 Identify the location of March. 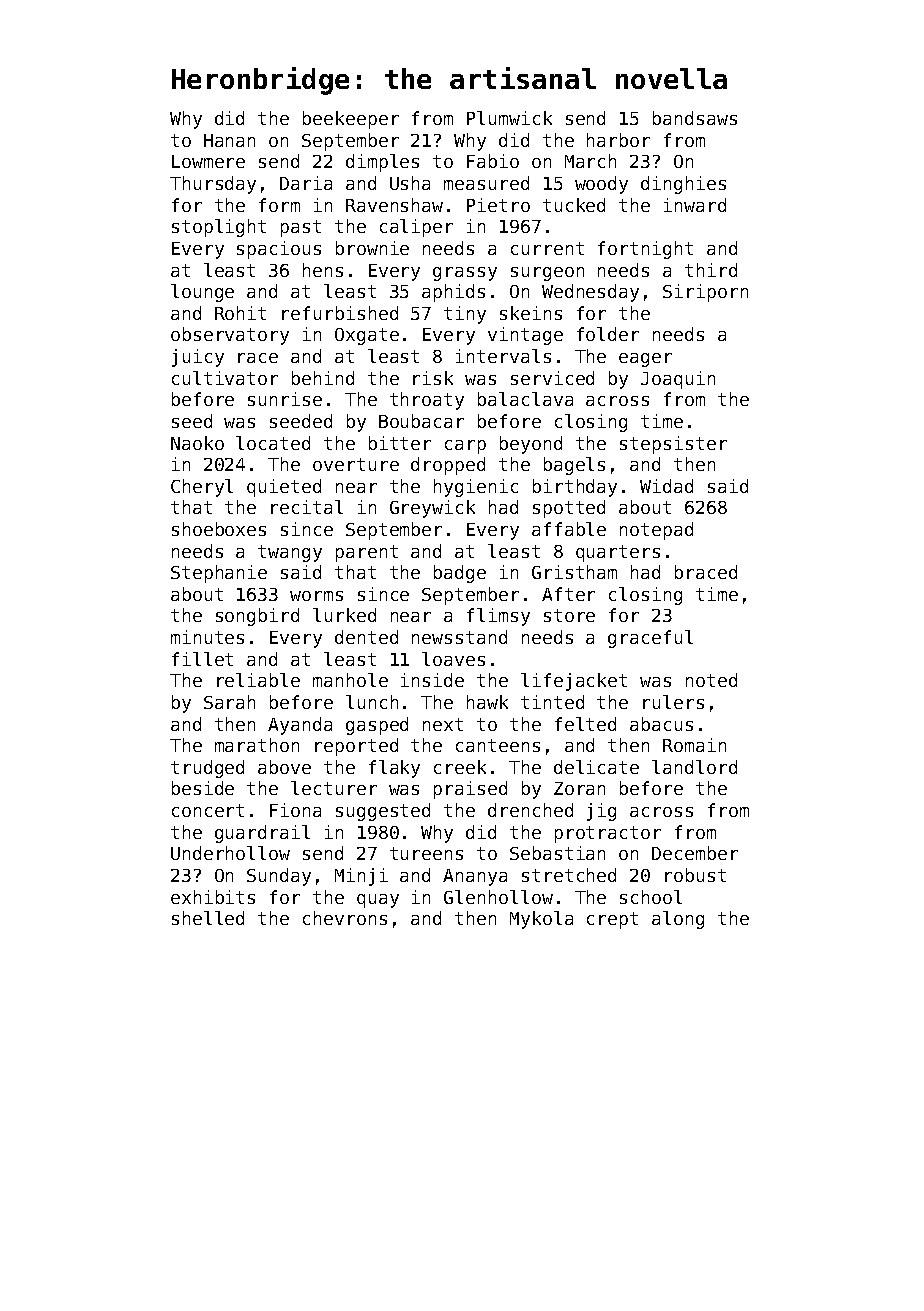
(590, 161).
